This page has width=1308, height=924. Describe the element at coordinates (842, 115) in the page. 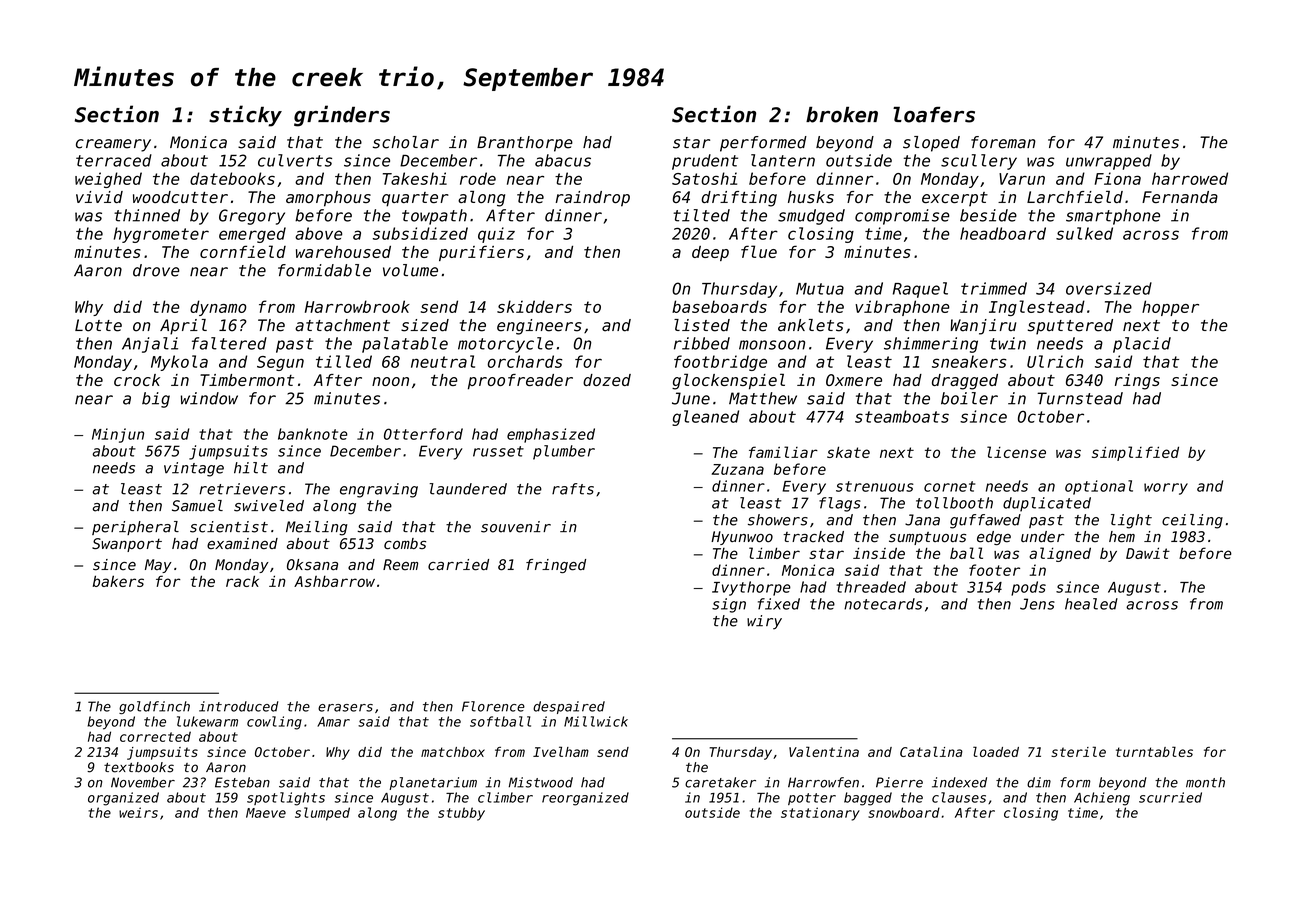

I see `broken` at that location.
